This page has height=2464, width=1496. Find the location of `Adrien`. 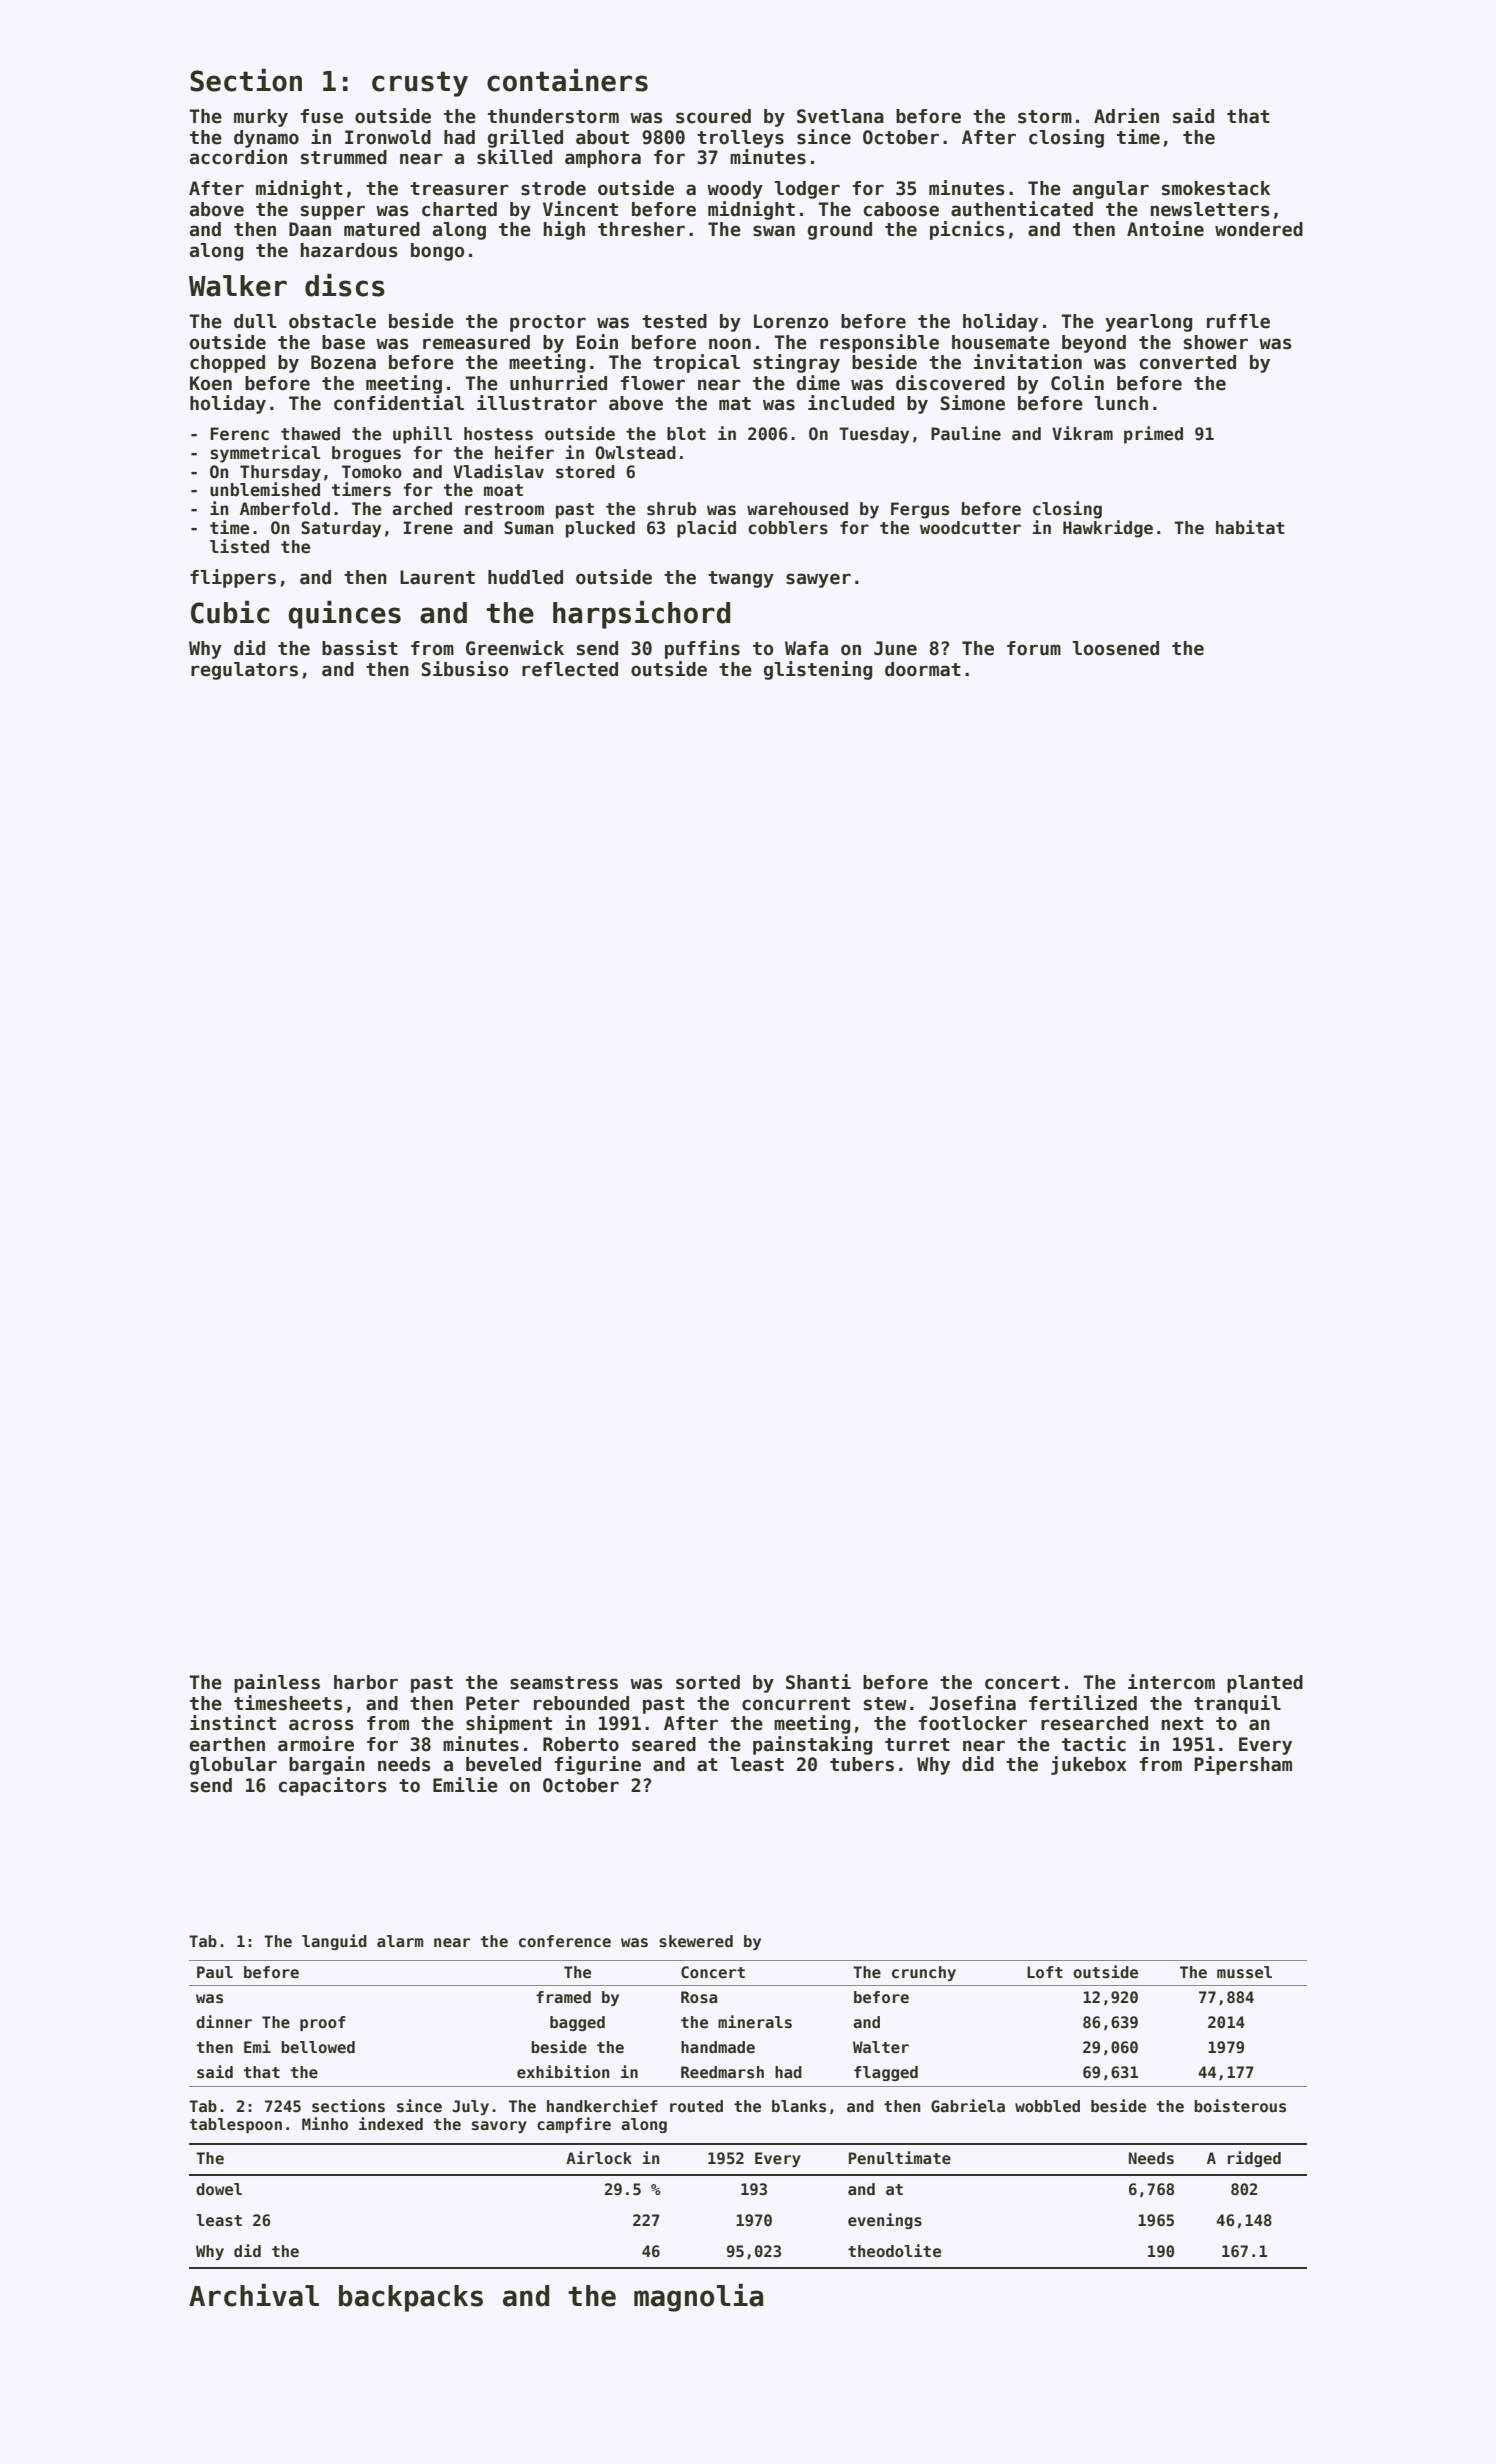

Adrien is located at coordinates (1126, 116).
